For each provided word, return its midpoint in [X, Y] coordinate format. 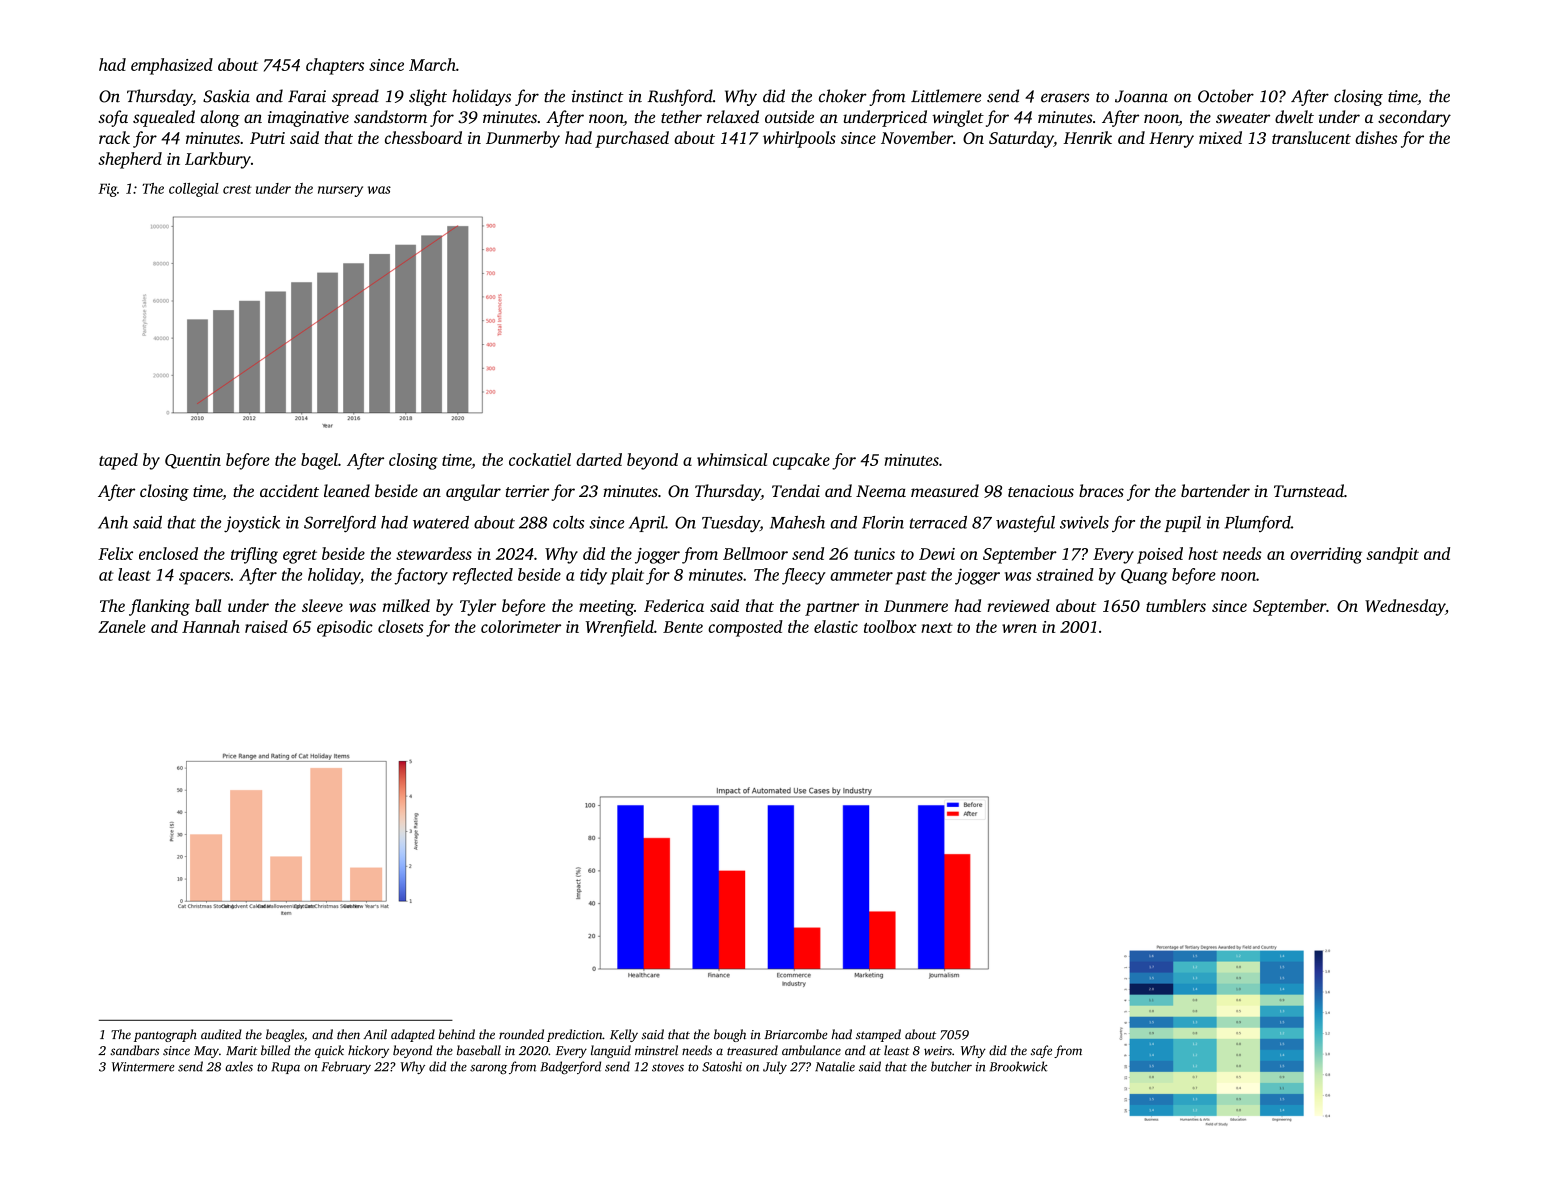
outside [789, 116]
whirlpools [799, 139]
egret [300, 557]
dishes [1376, 137]
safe [1041, 1051]
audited [221, 1034]
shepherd [130, 160]
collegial [194, 190]
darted [599, 459]
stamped [878, 1035]
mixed [1220, 137]
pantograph [165, 1035]
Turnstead [1309, 490]
